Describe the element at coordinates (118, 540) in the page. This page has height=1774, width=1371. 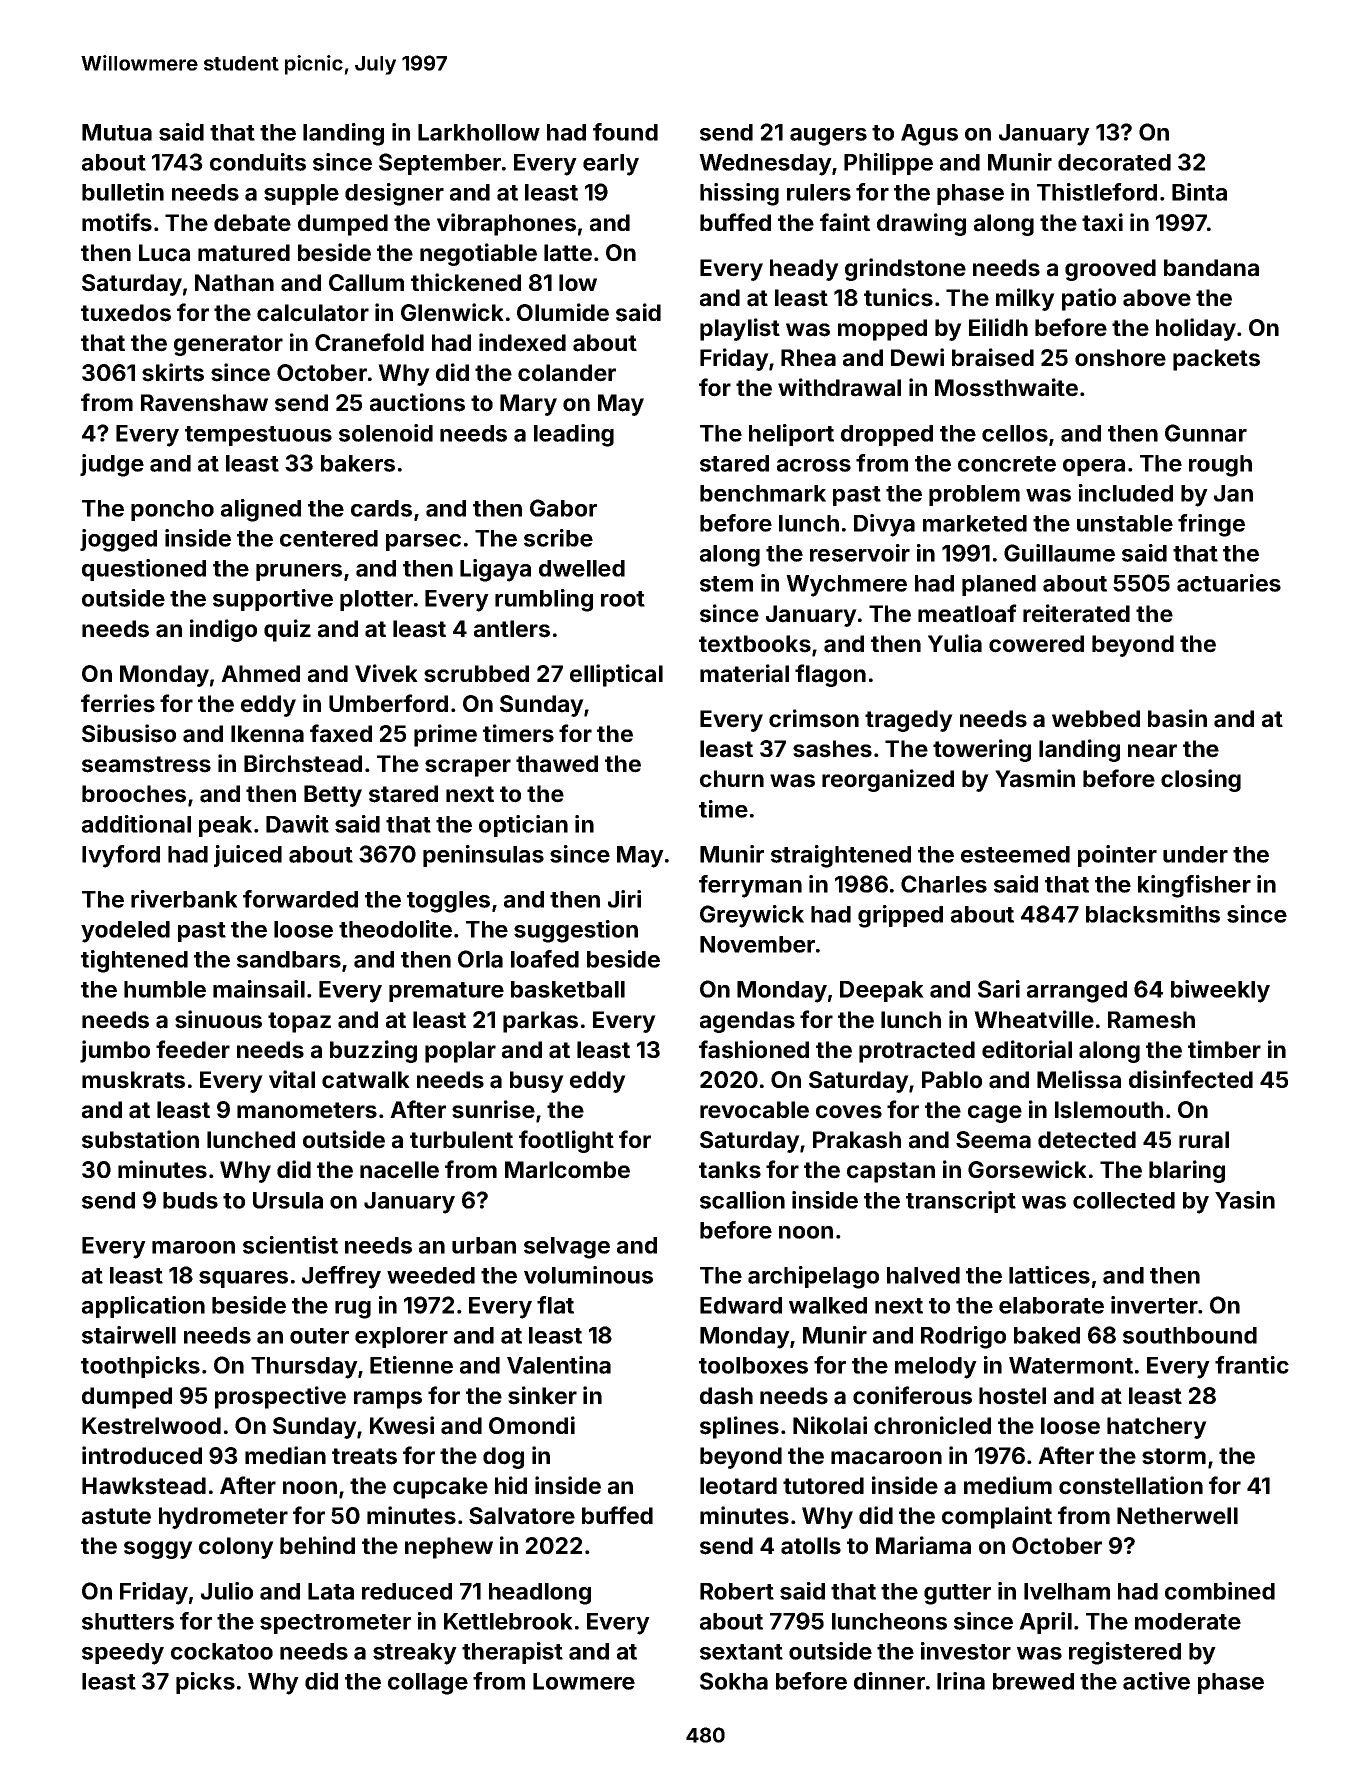
I see `jogged` at that location.
